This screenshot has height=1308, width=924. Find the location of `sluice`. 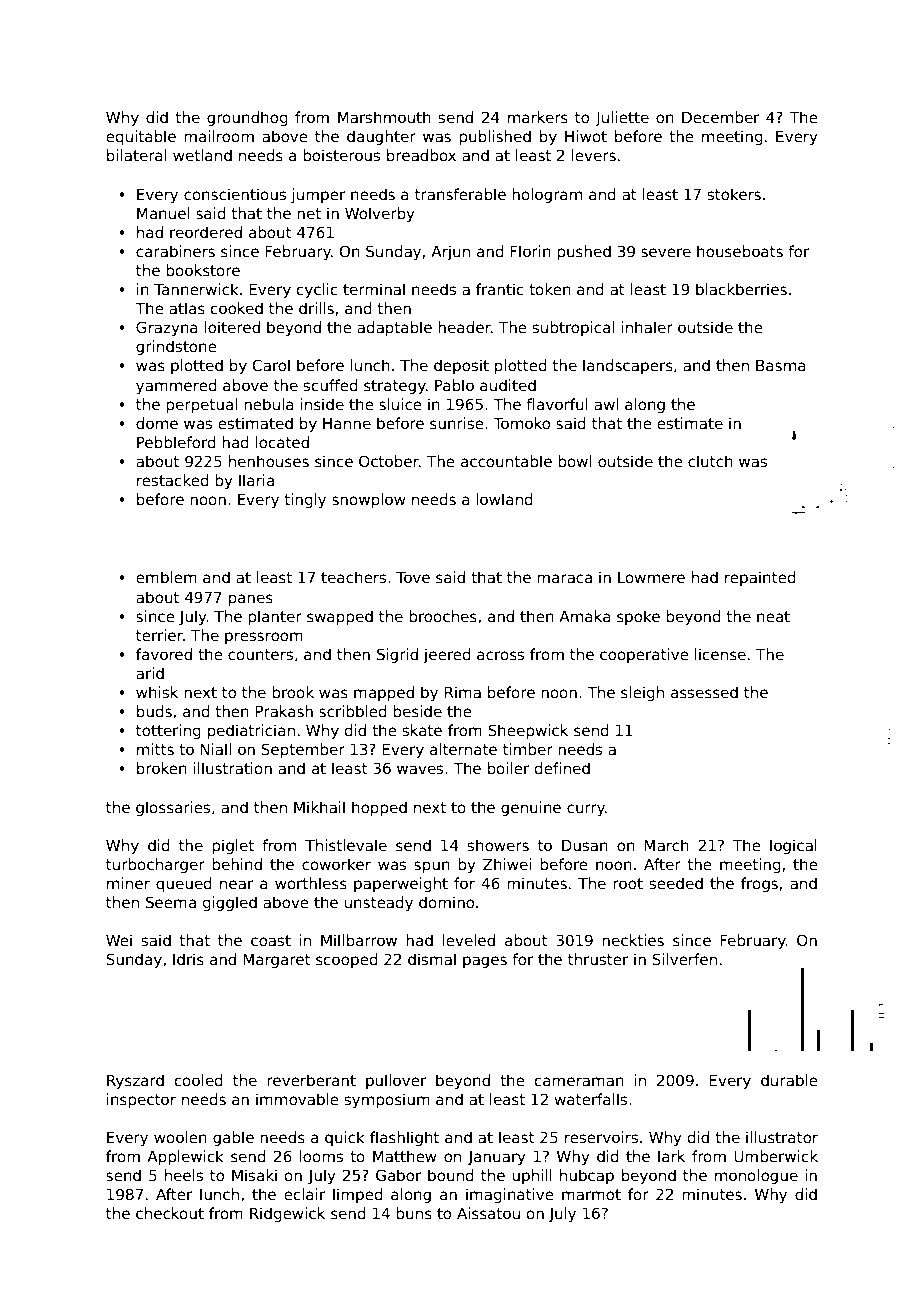

sluice is located at coordinates (400, 404).
